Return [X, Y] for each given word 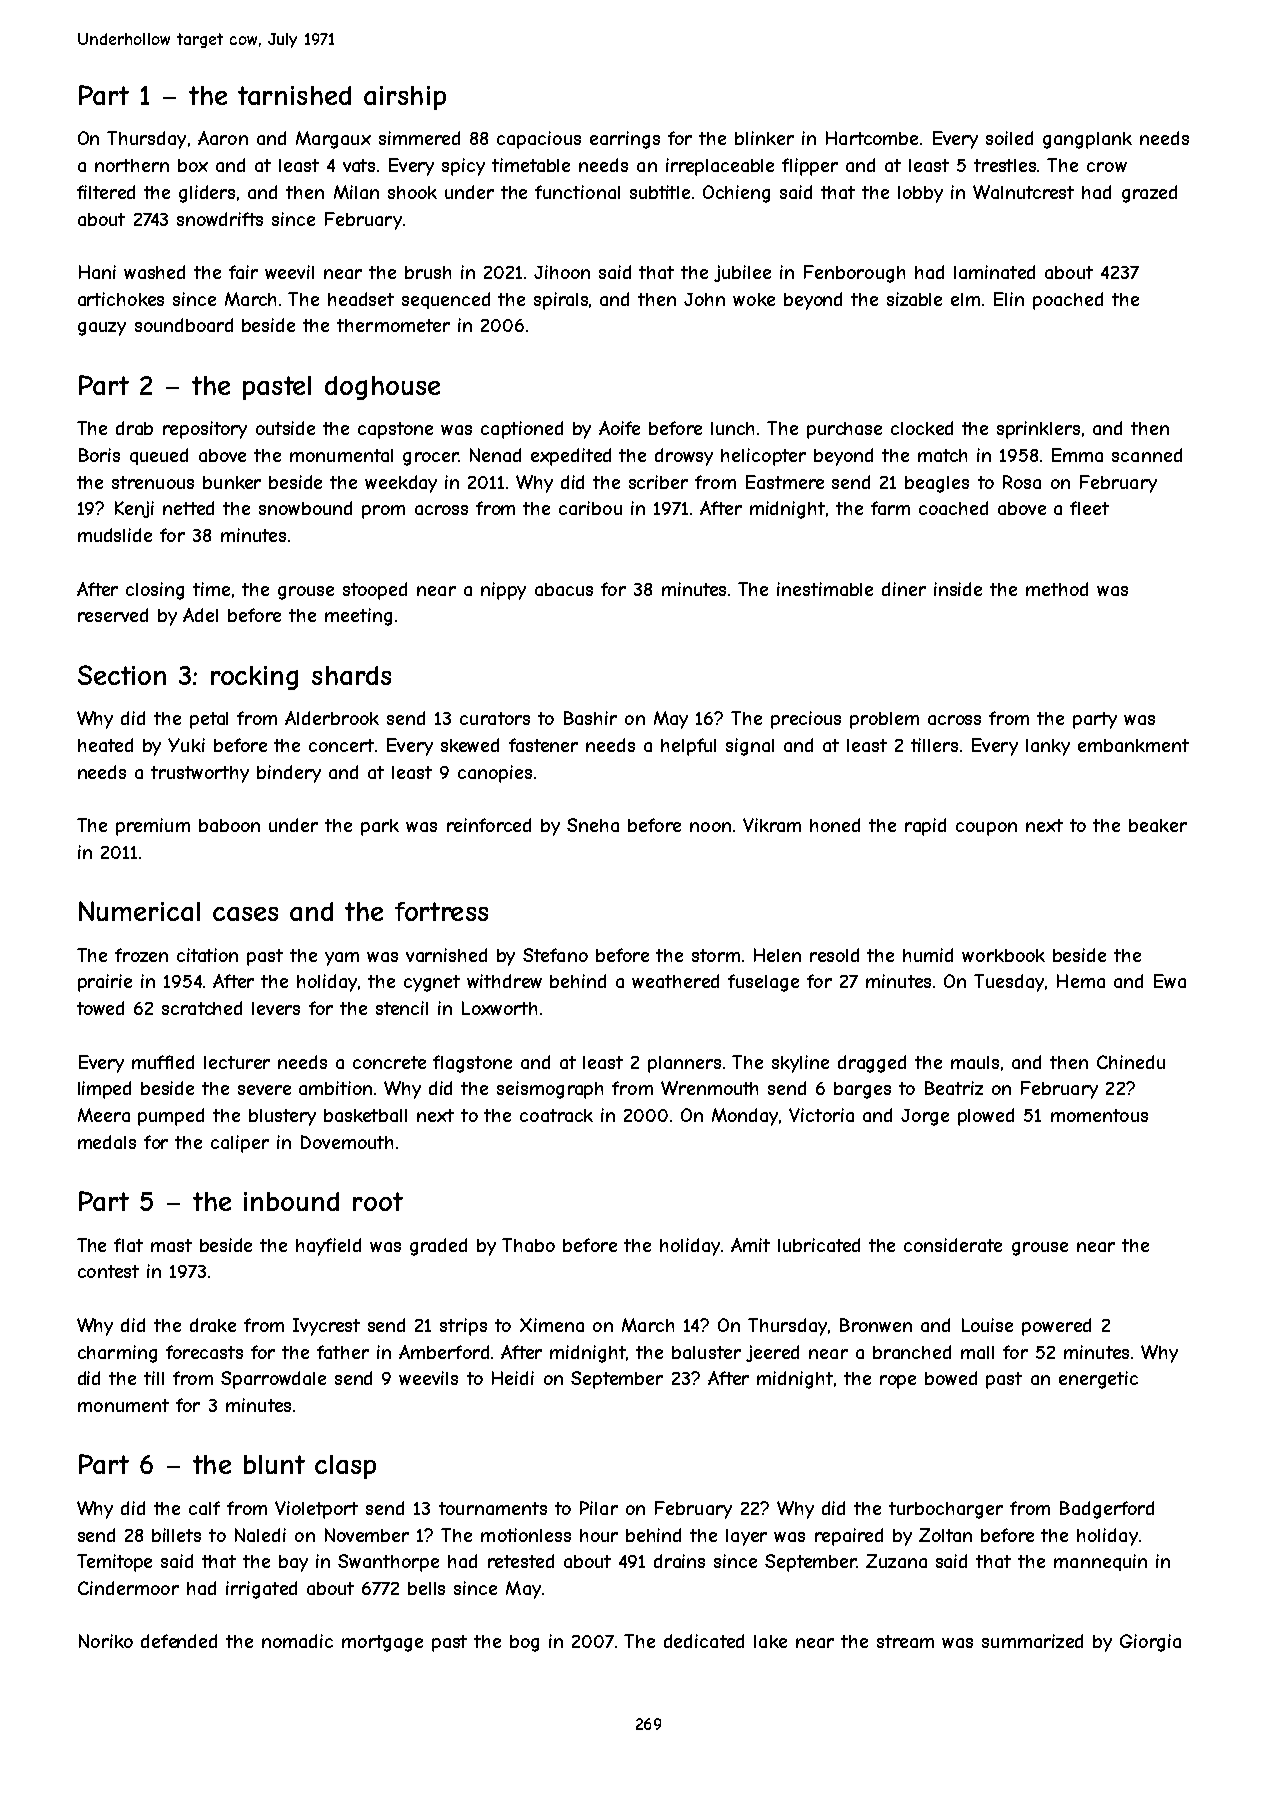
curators [495, 718]
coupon [986, 829]
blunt [274, 1464]
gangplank [1087, 140]
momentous [1099, 1115]
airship [405, 98]
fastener [543, 745]
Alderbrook [332, 718]
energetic [1098, 1380]
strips [463, 1327]
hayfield [328, 1247]
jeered [772, 1353]
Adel [200, 615]
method [1057, 589]
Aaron [223, 138]
